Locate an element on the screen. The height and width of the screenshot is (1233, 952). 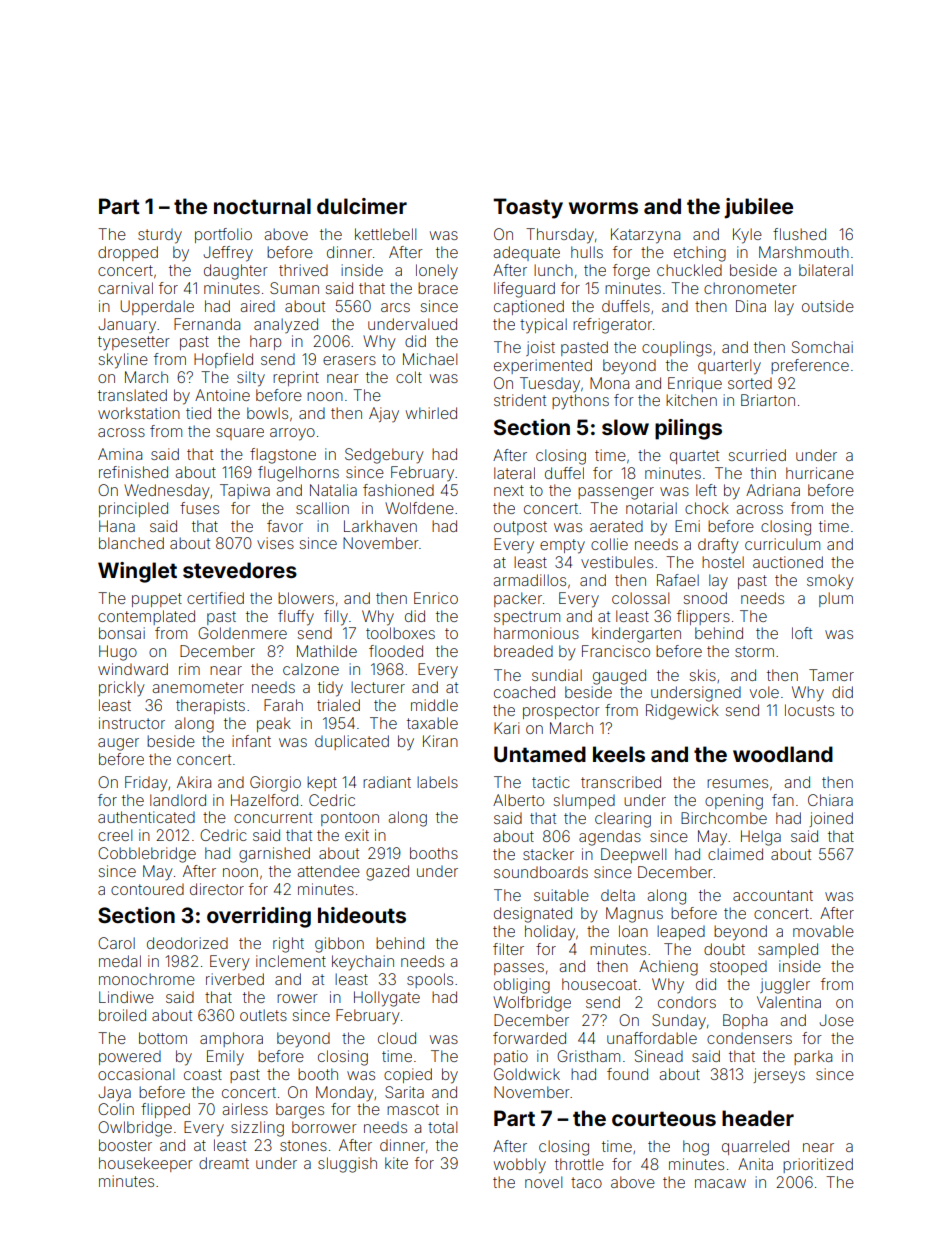
dulcimer is located at coordinates (362, 206).
